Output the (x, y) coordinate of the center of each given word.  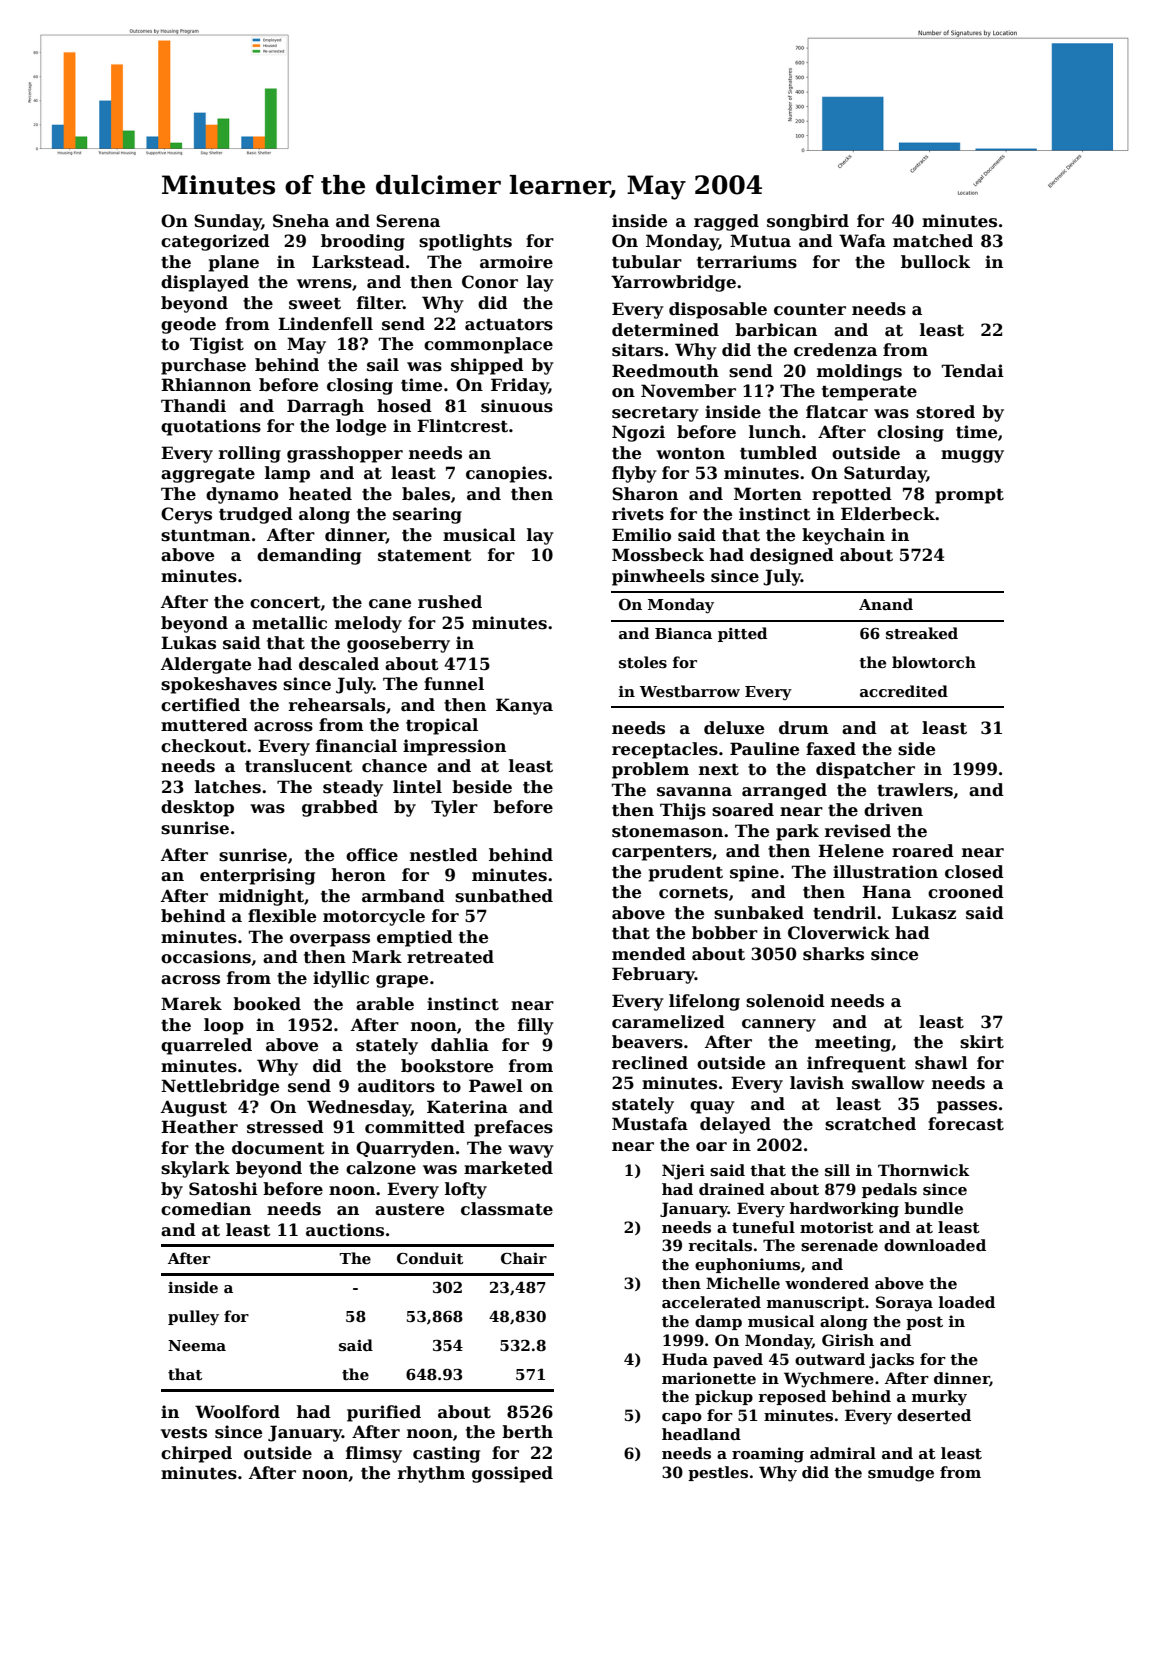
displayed (205, 283)
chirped (196, 1454)
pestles (718, 1473)
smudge (901, 1474)
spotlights (465, 242)
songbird (808, 222)
